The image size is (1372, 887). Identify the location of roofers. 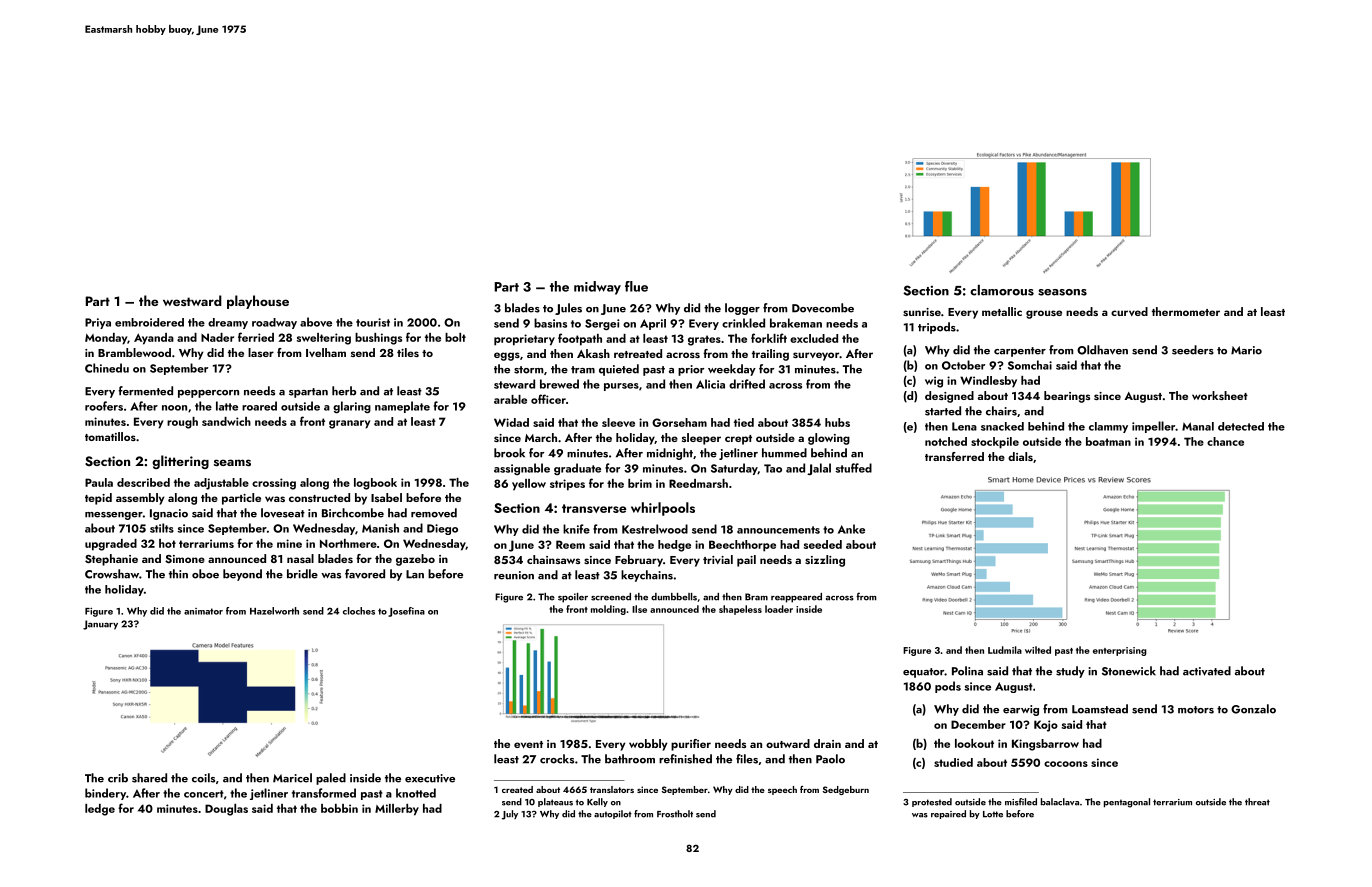
(104, 406).
